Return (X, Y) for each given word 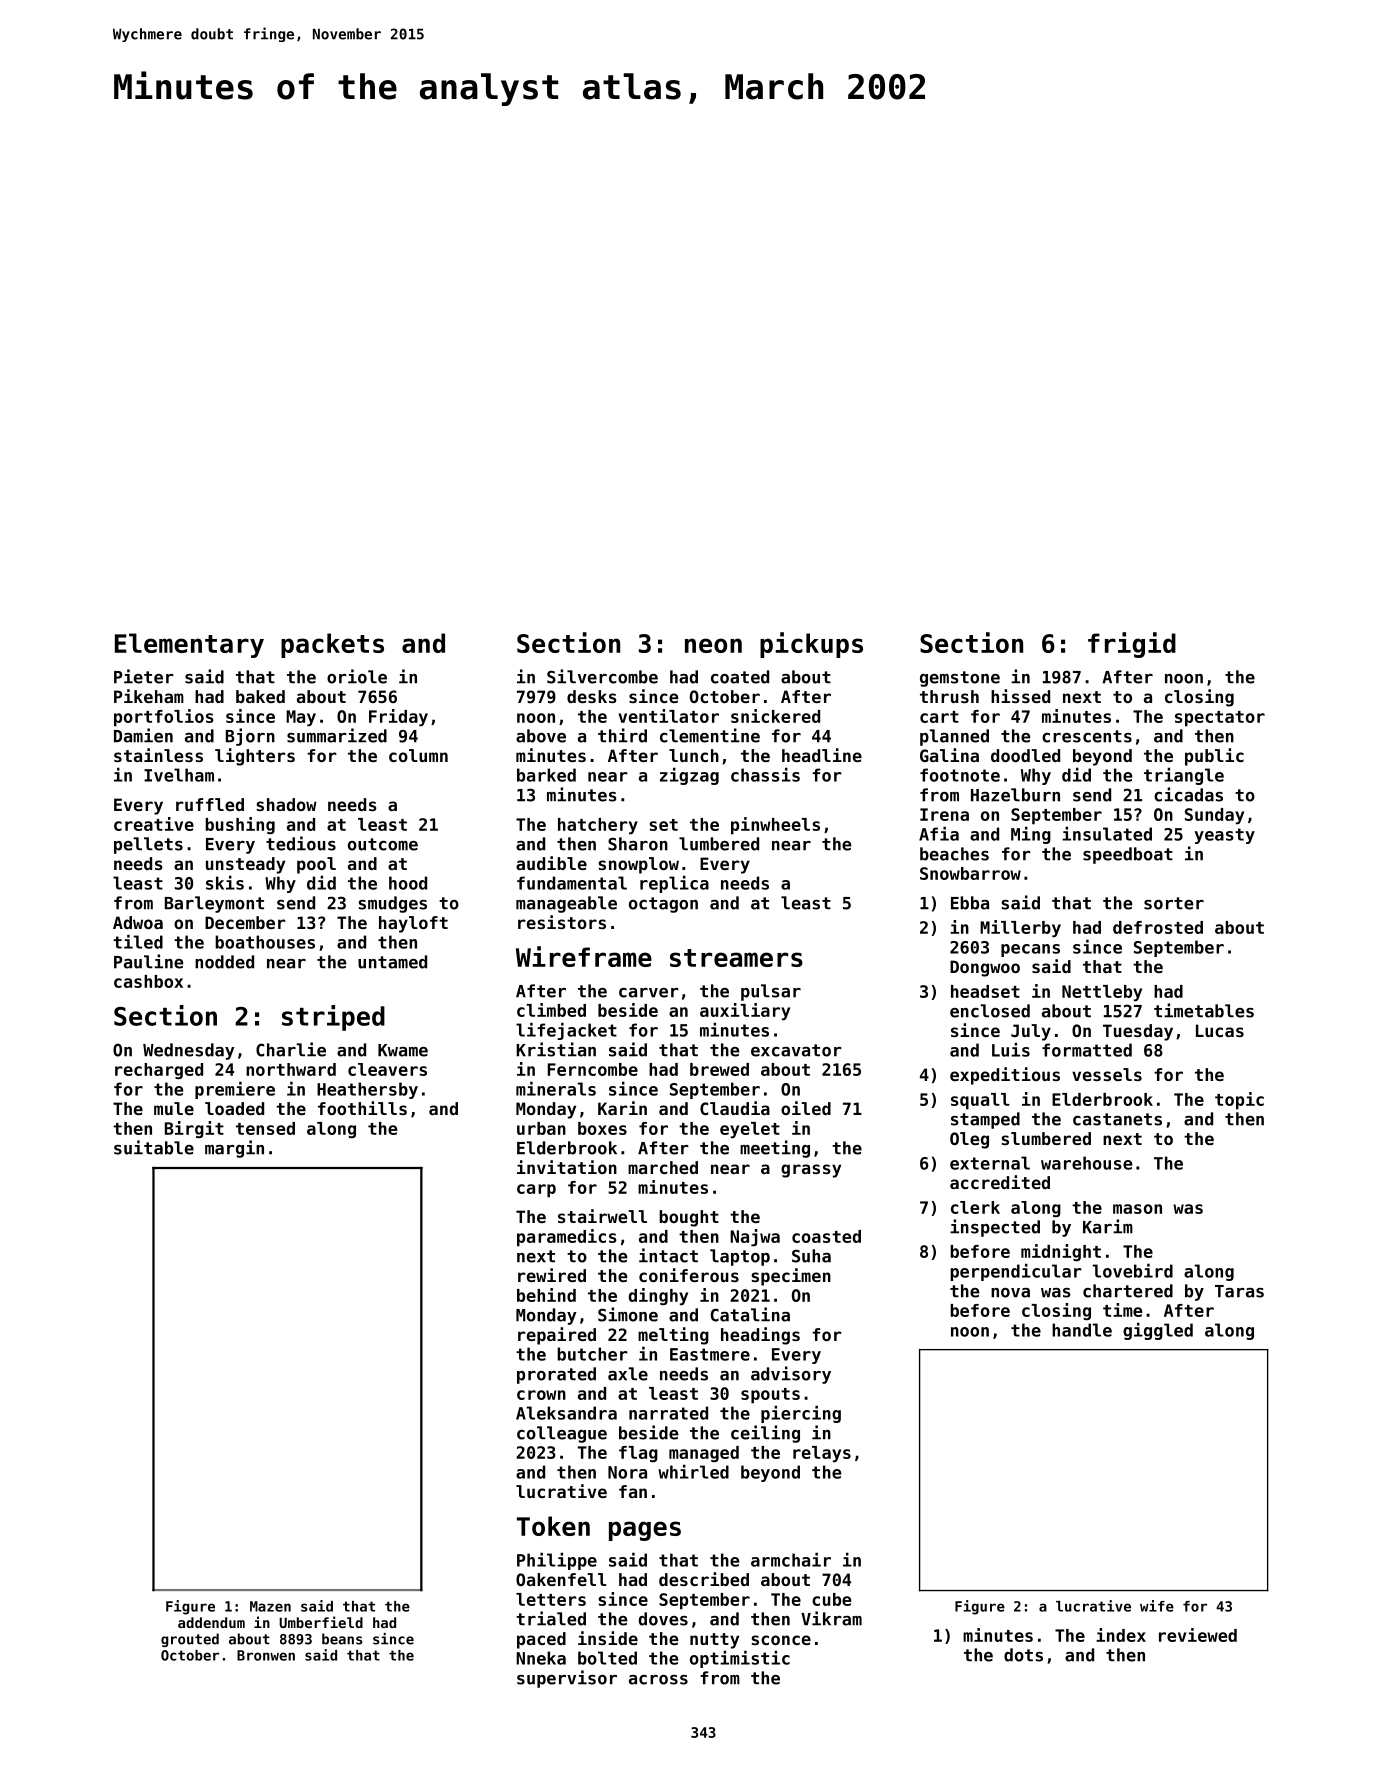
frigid (1132, 645)
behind (546, 1295)
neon (713, 645)
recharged (159, 1071)
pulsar (771, 992)
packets (332, 645)
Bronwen (266, 1655)
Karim (1108, 1226)
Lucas (1220, 1030)
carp (536, 1191)
